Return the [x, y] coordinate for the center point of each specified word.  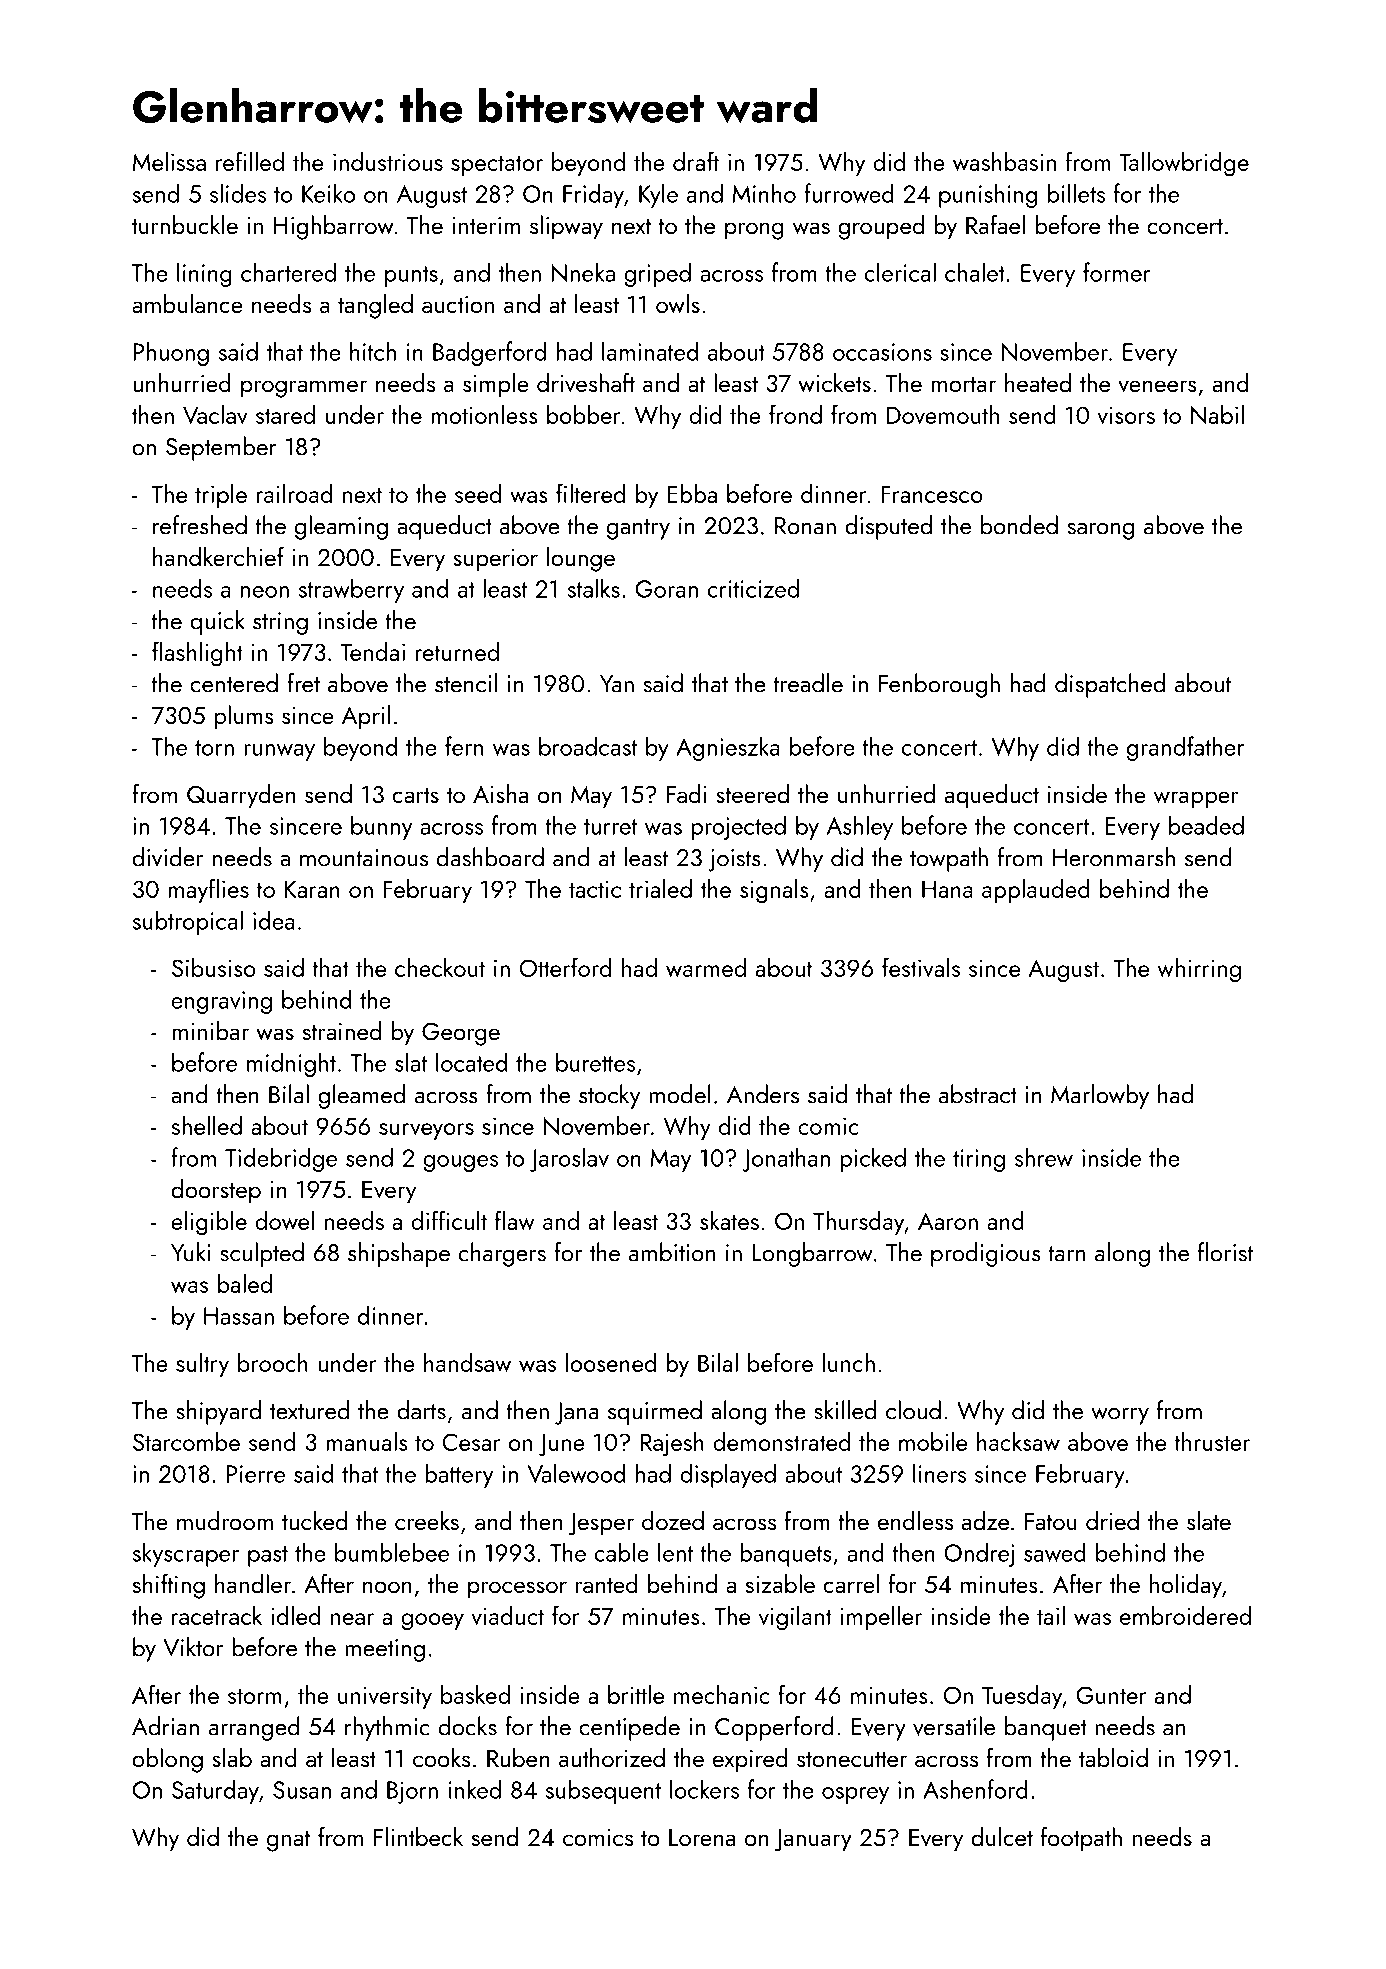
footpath [1081, 1839]
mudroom [225, 1520]
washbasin [1004, 161]
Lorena [702, 1837]
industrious [388, 161]
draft [696, 161]
